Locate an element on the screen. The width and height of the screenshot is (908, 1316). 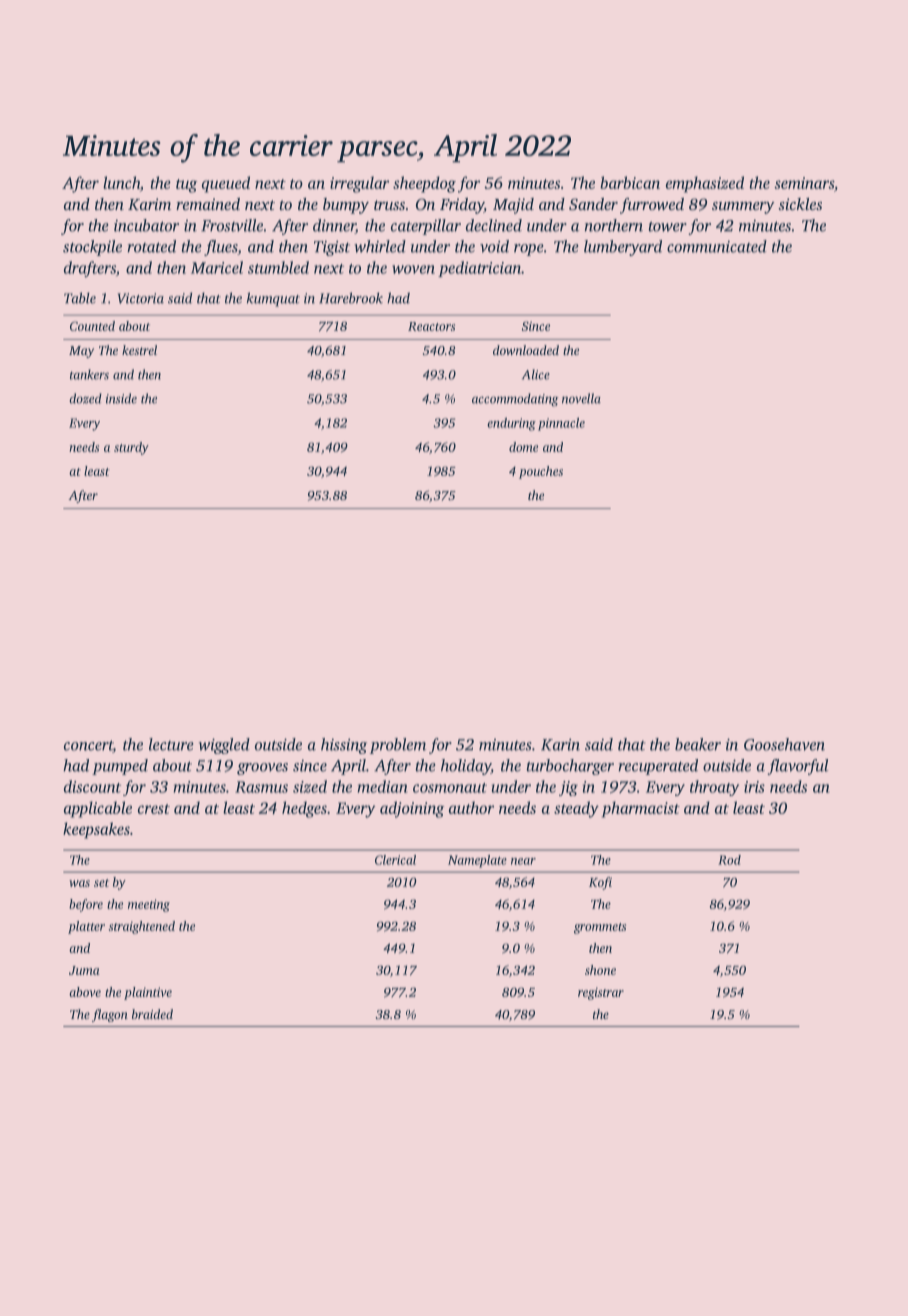
Majid is located at coordinates (513, 206).
